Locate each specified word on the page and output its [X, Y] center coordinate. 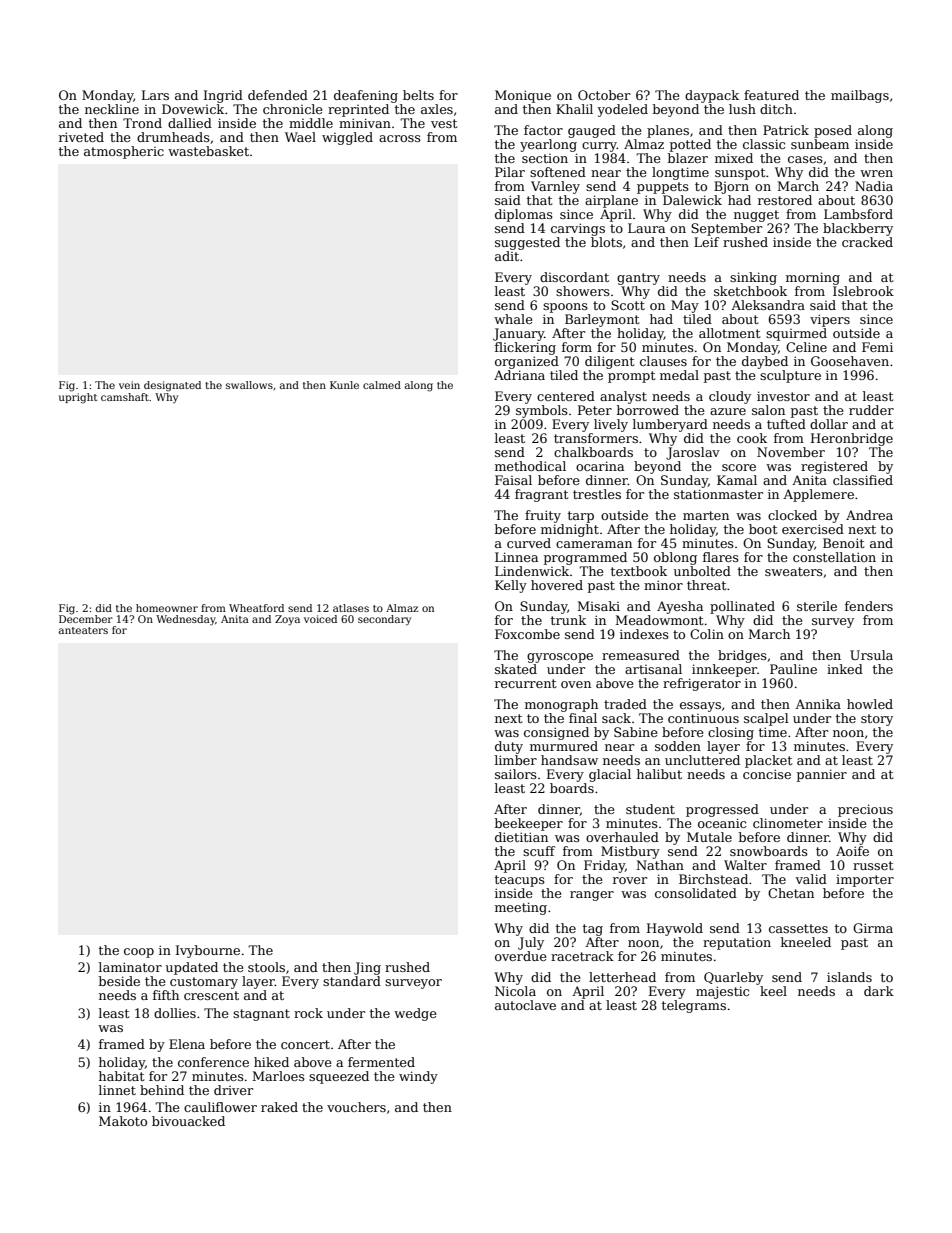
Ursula [871, 655]
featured [771, 95]
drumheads [173, 137]
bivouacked [188, 1121]
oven [576, 684]
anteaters [83, 630]
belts [418, 95]
